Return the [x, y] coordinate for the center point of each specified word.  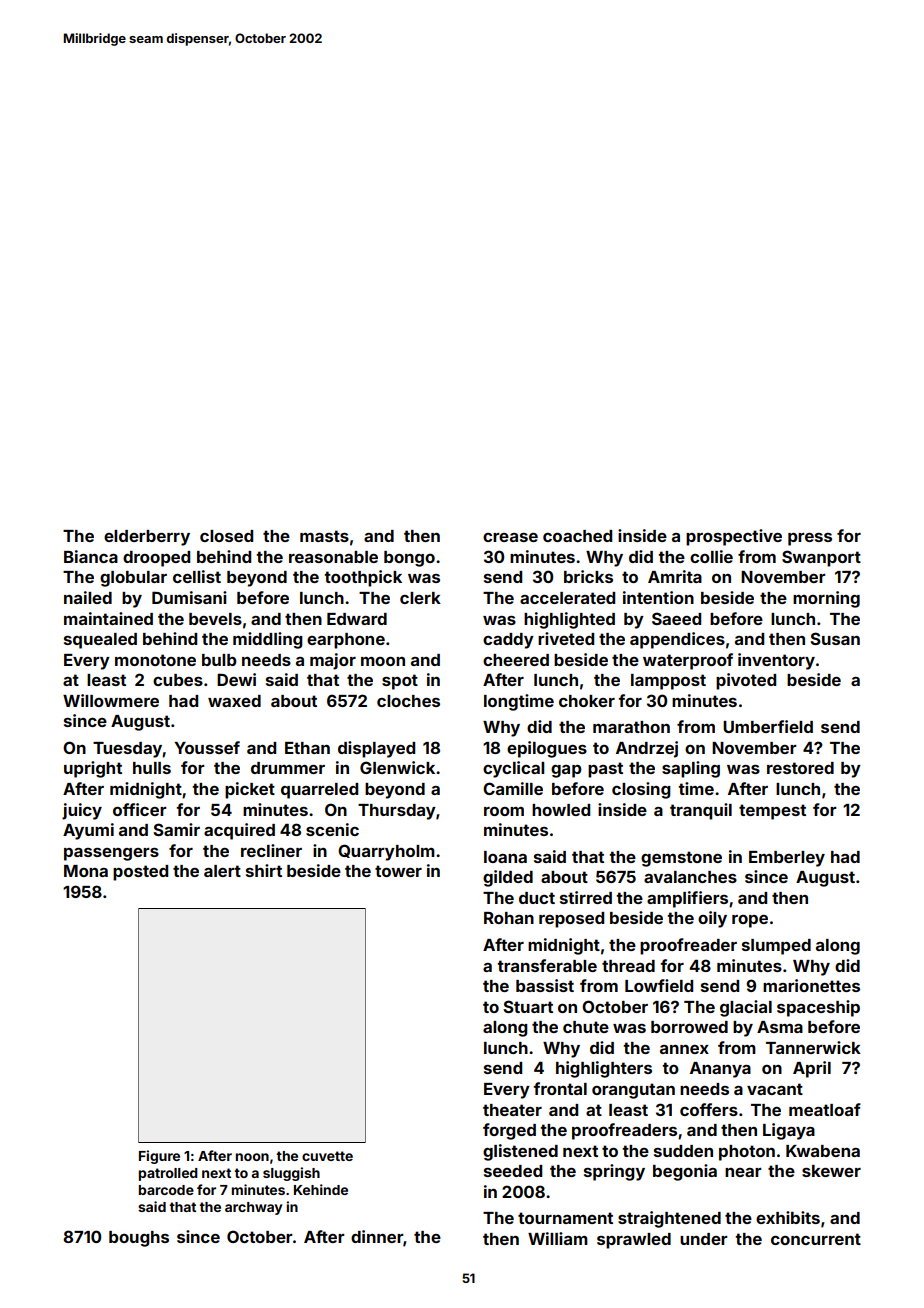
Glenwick [397, 767]
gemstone [681, 859]
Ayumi [88, 831]
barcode [166, 1190]
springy [614, 1172]
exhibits [788, 1217]
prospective [734, 537]
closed [226, 536]
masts [324, 536]
